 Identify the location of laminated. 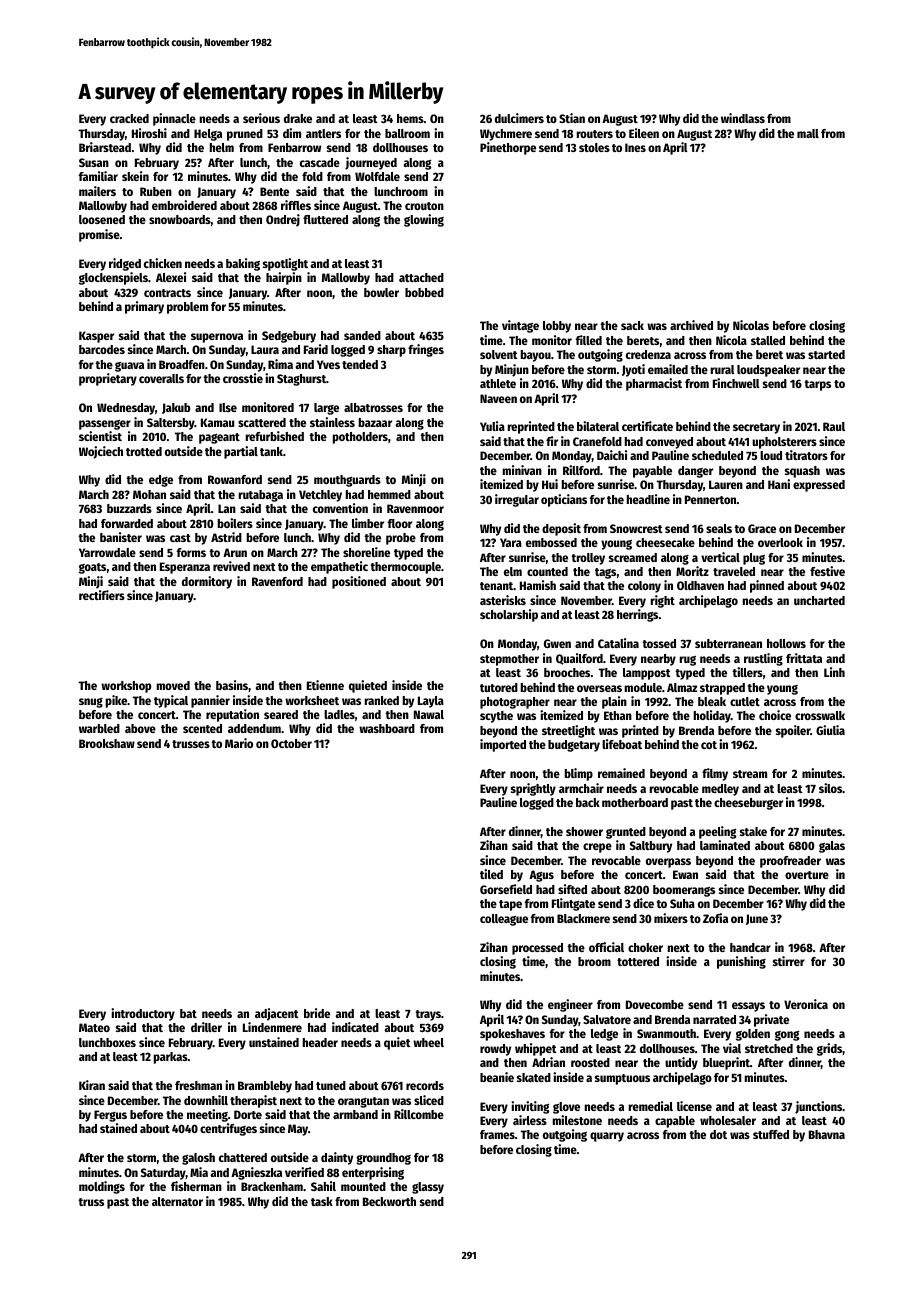
(725, 845).
